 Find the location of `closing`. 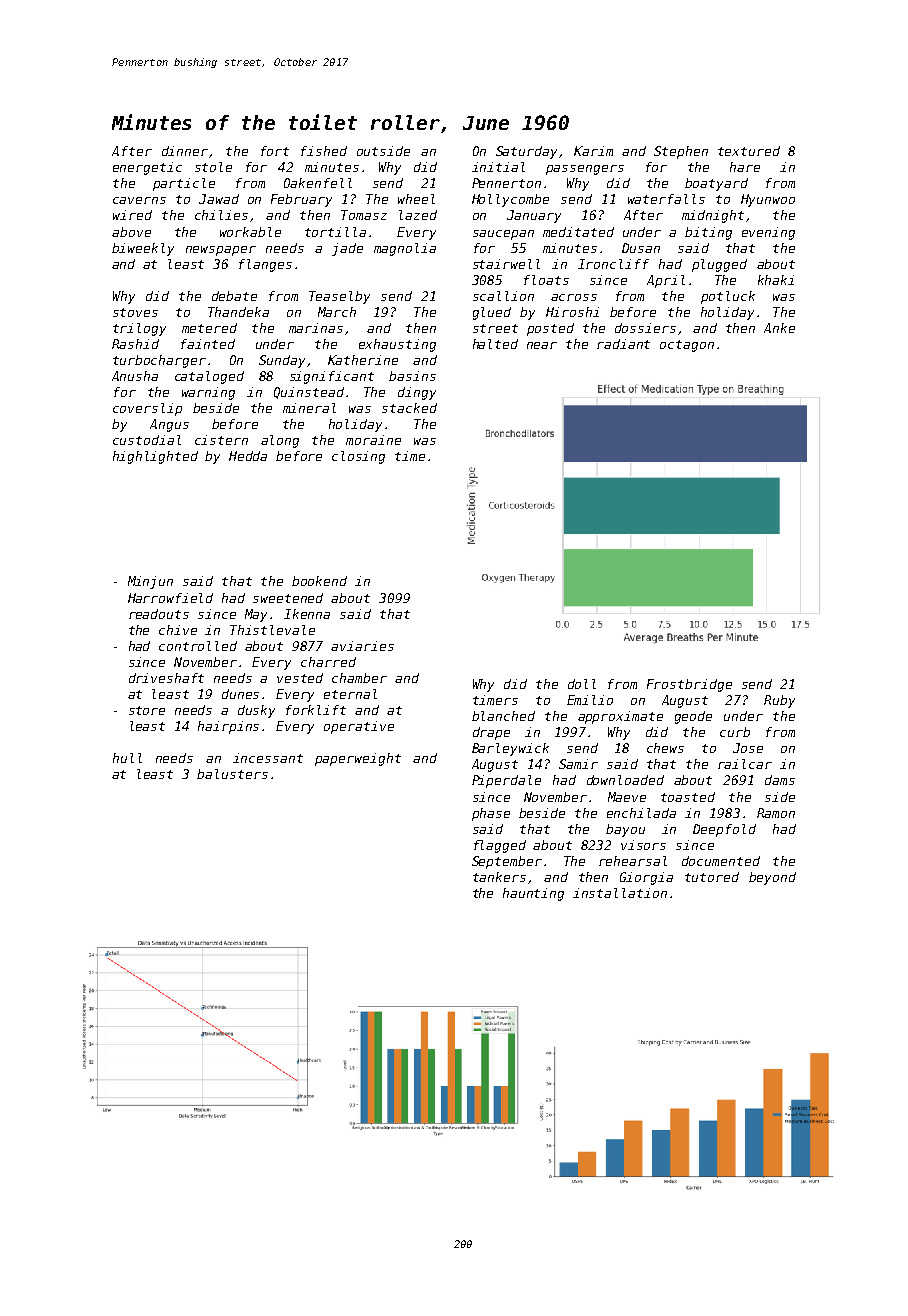

closing is located at coordinates (358, 457).
